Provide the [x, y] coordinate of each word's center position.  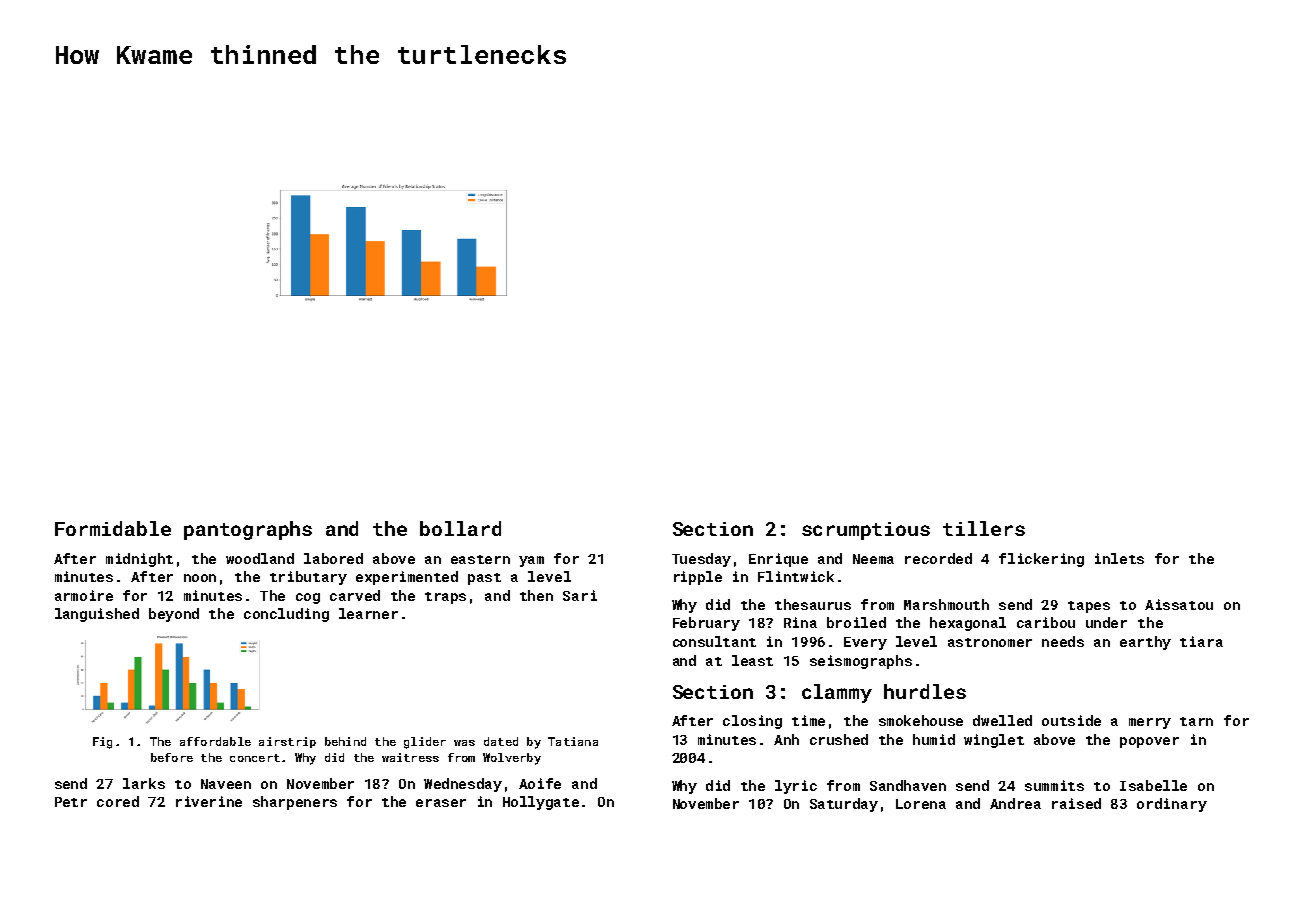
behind [345, 741]
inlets [1119, 558]
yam [531, 561]
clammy [837, 693]
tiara [1201, 641]
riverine [209, 801]
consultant [714, 641]
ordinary [1172, 805]
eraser [441, 803]
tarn [1196, 721]
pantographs [248, 530]
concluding [286, 615]
